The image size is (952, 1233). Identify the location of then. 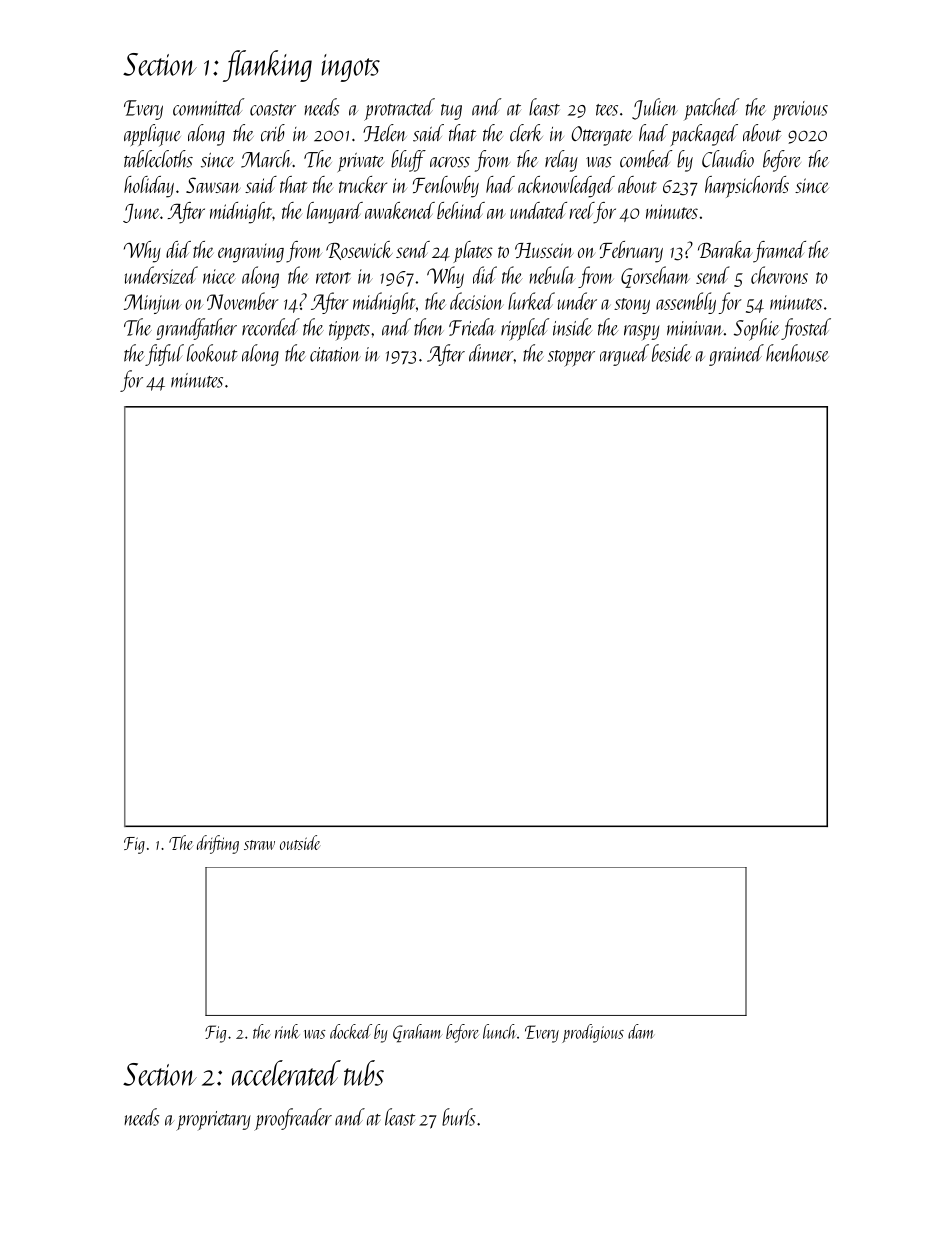
(428, 327).
